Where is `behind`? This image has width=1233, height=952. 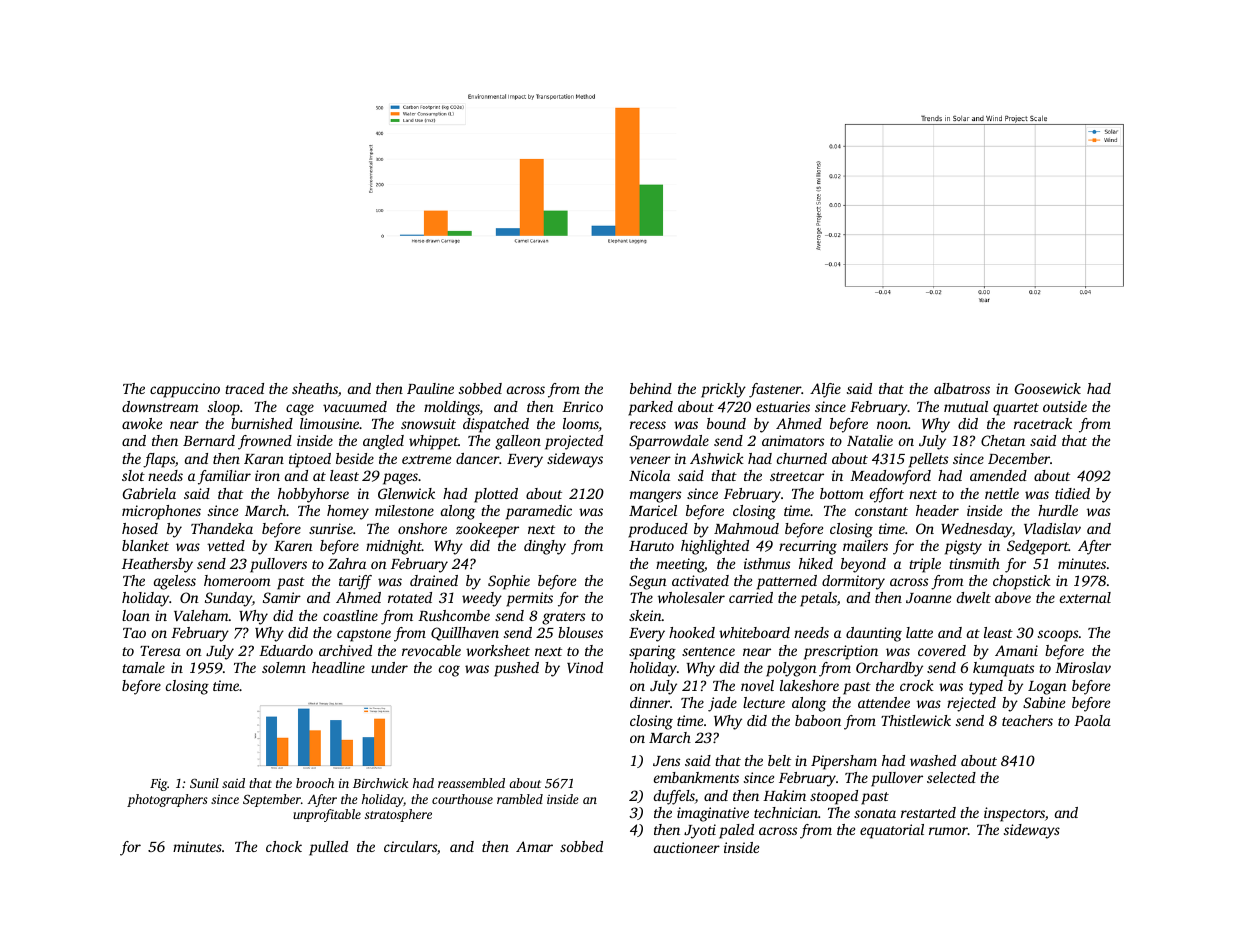 behind is located at coordinates (651, 388).
